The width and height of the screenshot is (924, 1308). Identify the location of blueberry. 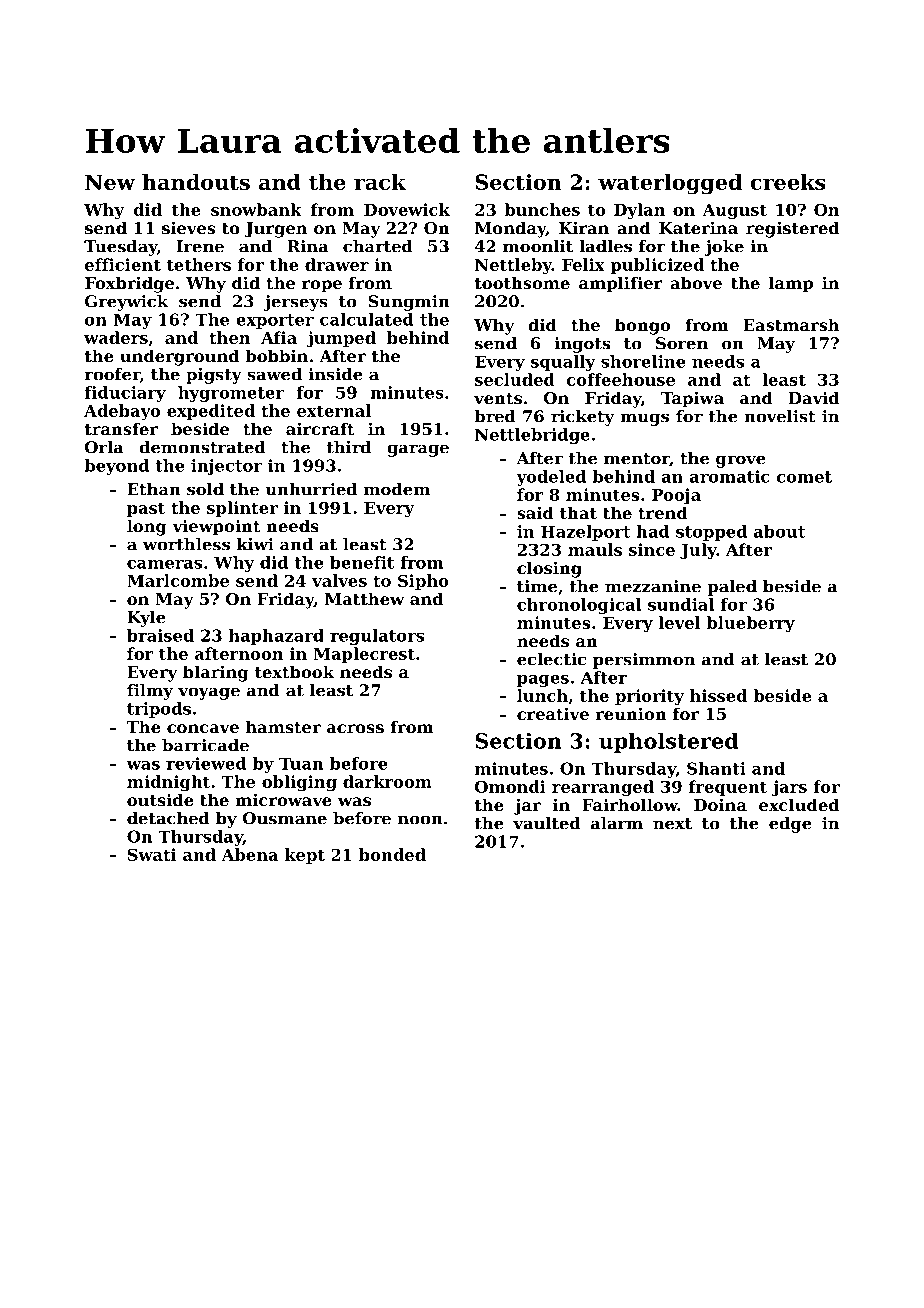
(750, 624).
